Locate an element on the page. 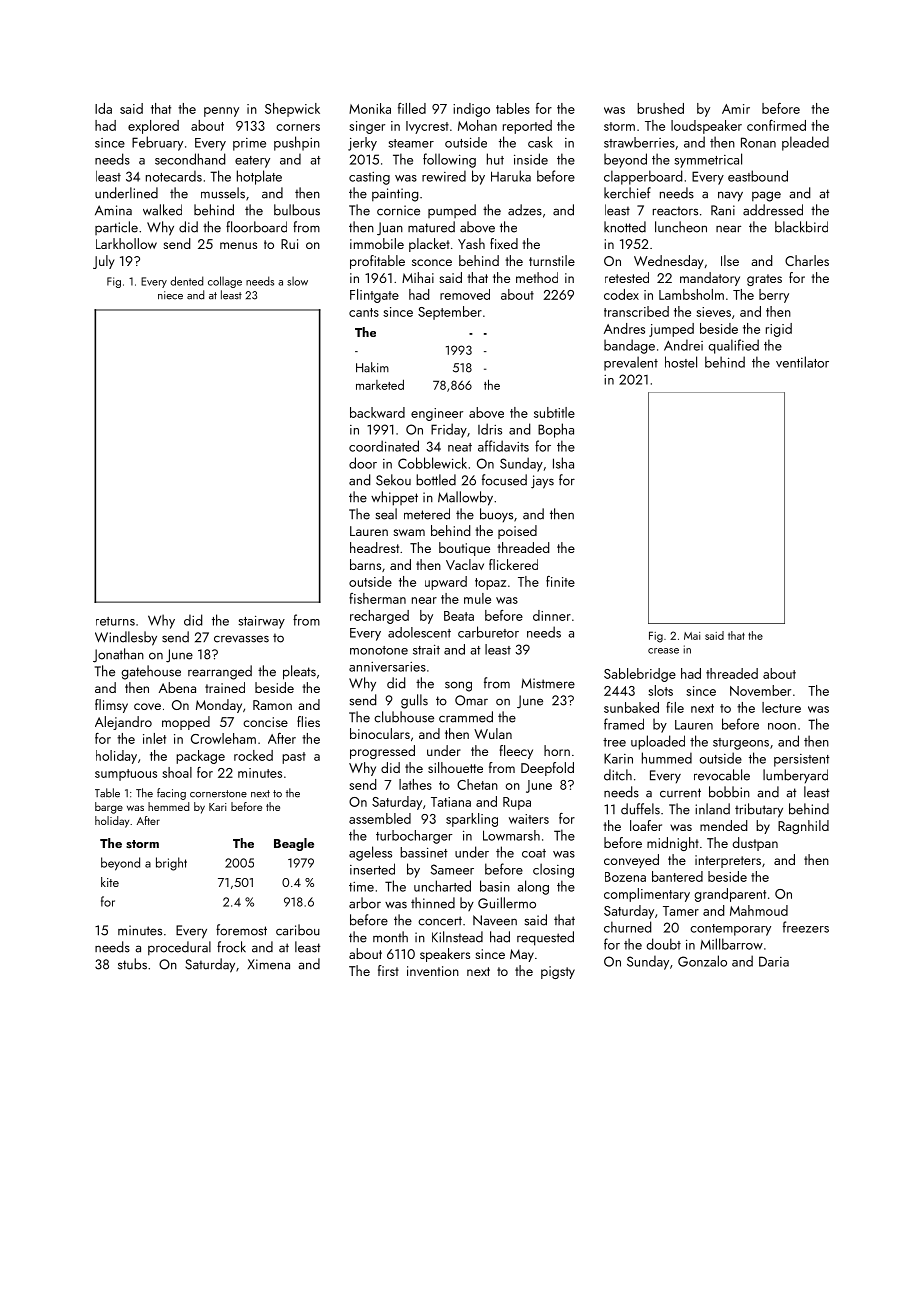 The height and width of the document is (1308, 924). rigid is located at coordinates (779, 330).
